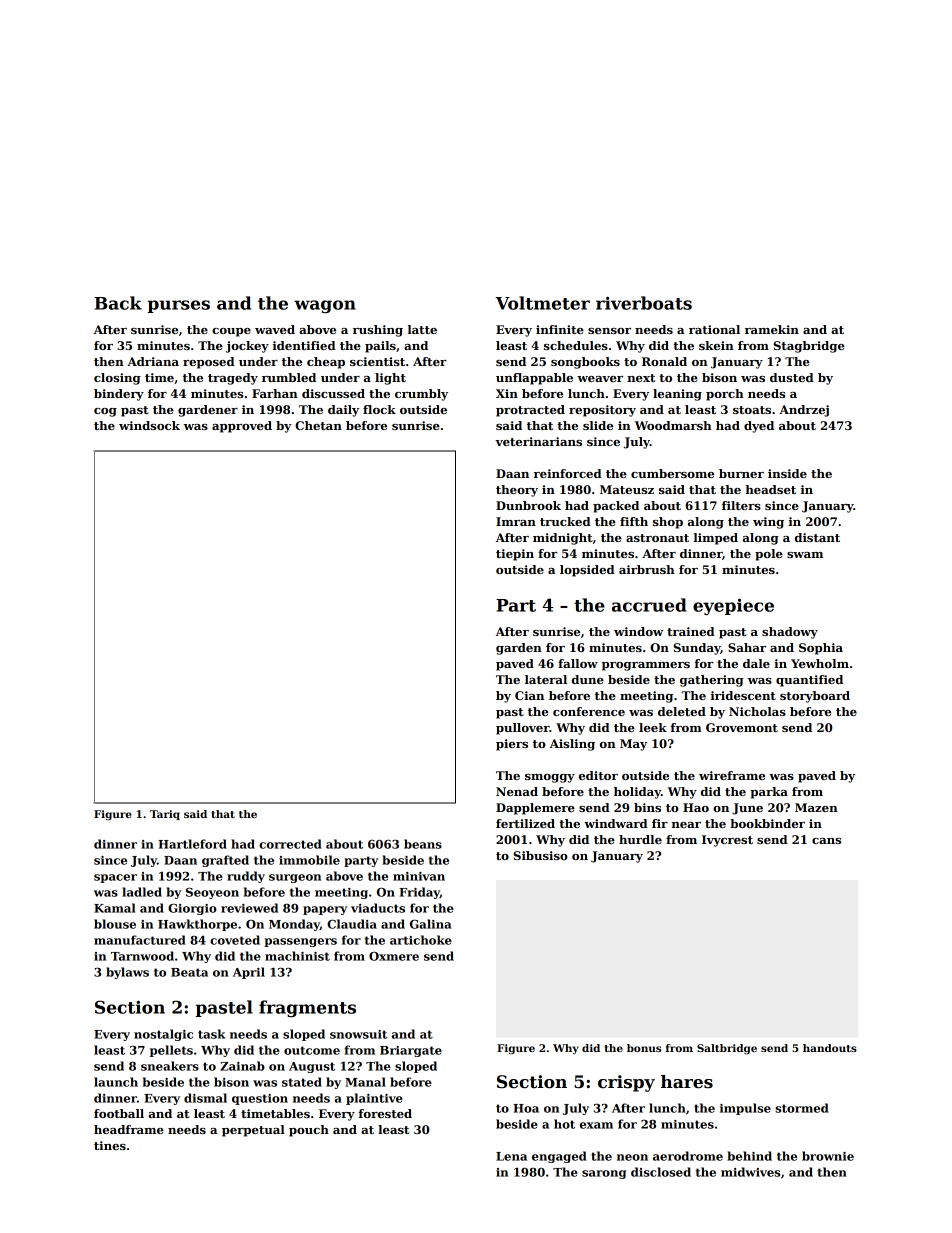 The image size is (952, 1233). What do you see at coordinates (529, 695) in the screenshot?
I see `Cian` at bounding box center [529, 695].
